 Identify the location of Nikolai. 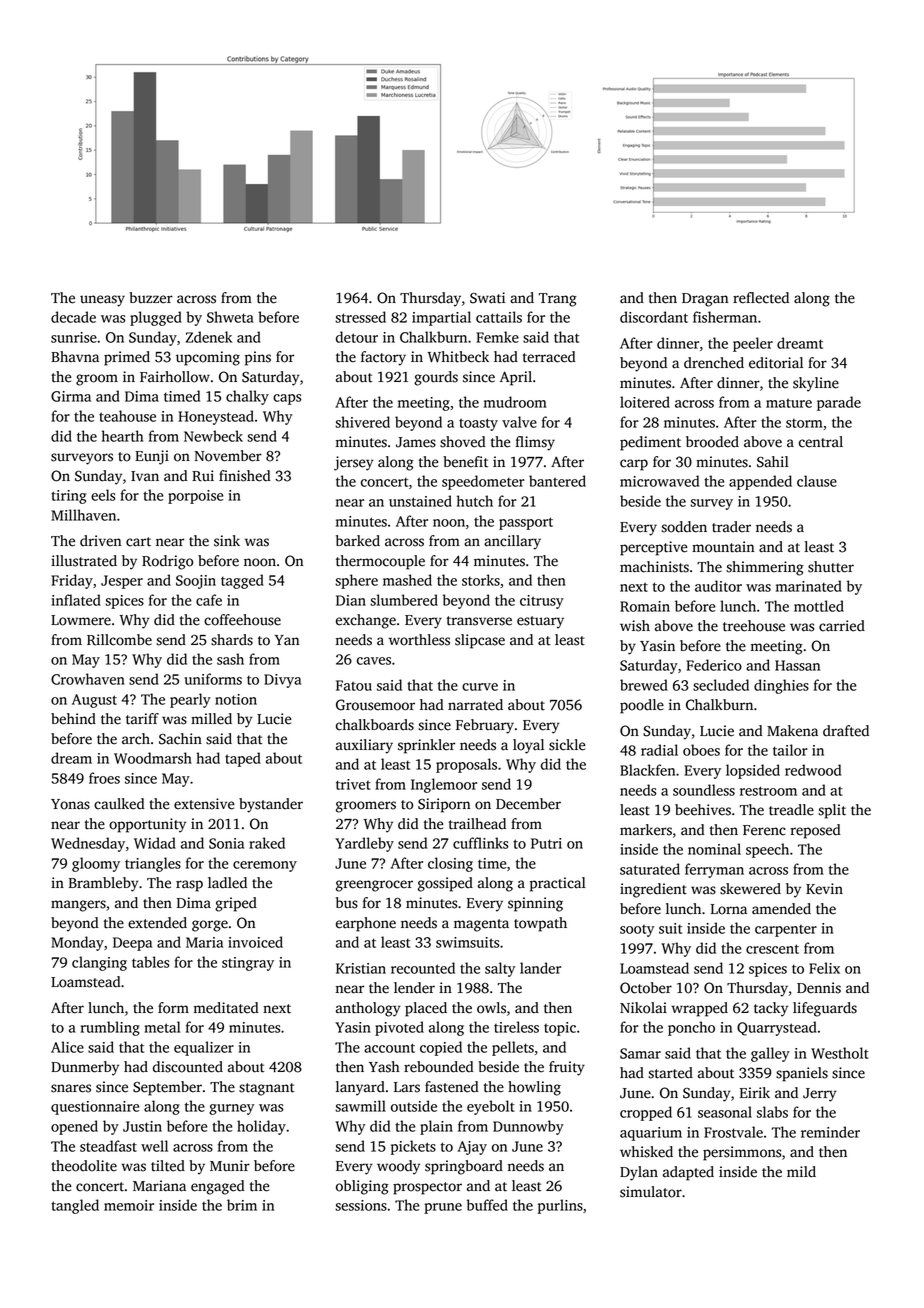
(643, 1008).
